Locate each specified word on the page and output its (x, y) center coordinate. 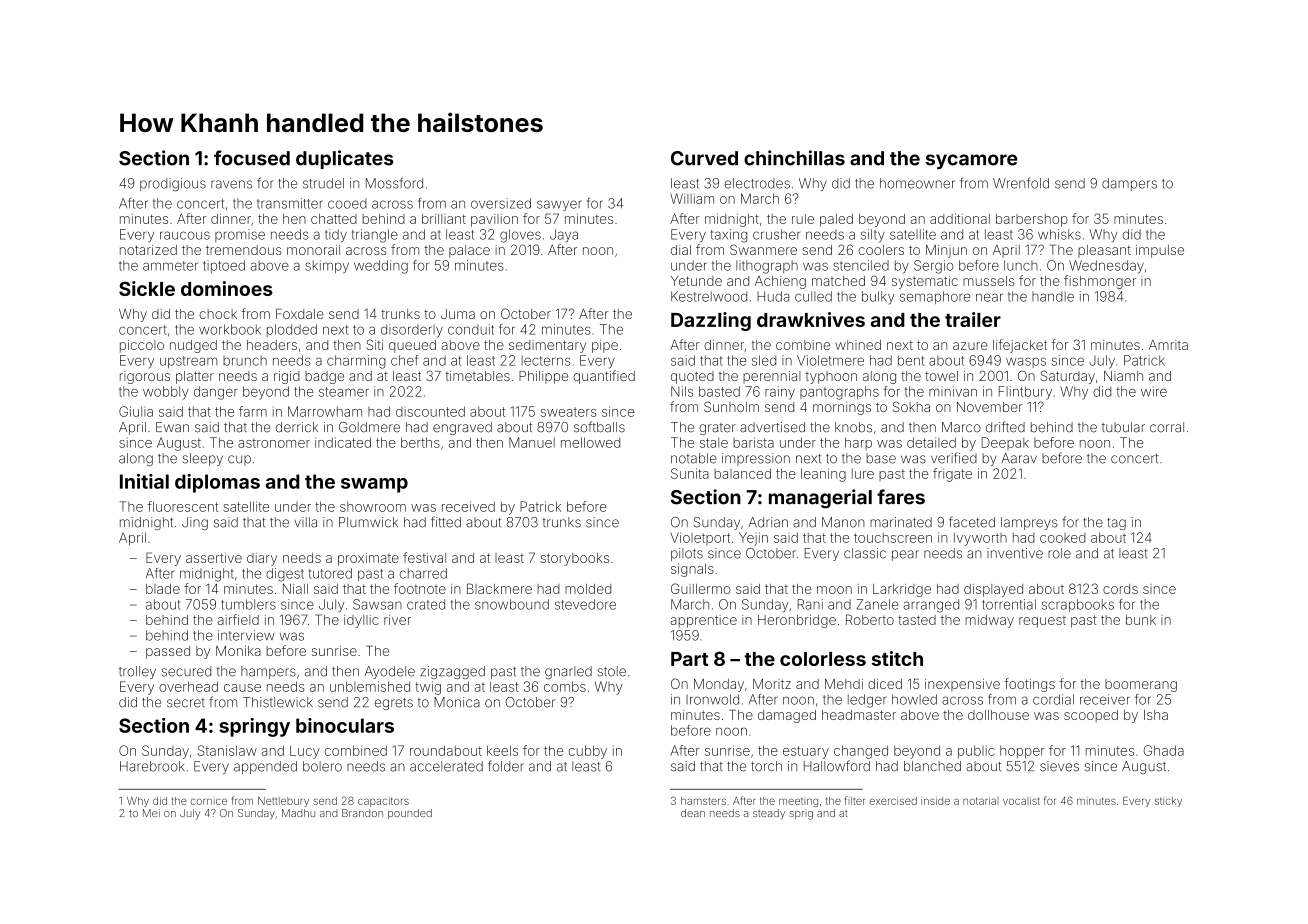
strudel (323, 183)
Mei (151, 813)
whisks (1059, 234)
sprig (801, 815)
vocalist (1021, 801)
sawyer (559, 205)
